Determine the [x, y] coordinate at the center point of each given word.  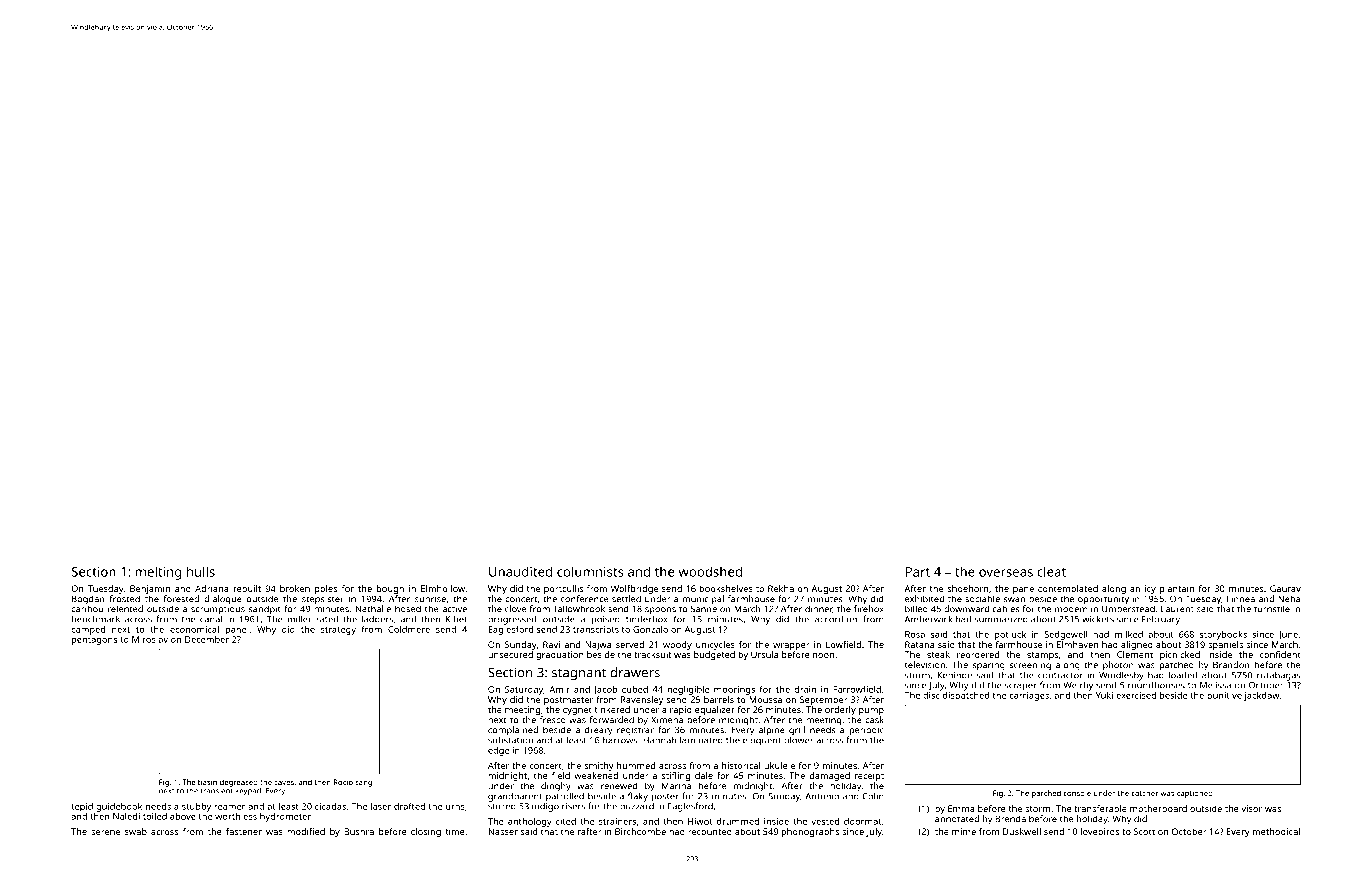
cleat [1051, 571]
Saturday [524, 690]
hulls [201, 571]
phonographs [810, 832]
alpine [772, 730]
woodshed [710, 571]
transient [216, 791]
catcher [1145, 793]
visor [1251, 808]
